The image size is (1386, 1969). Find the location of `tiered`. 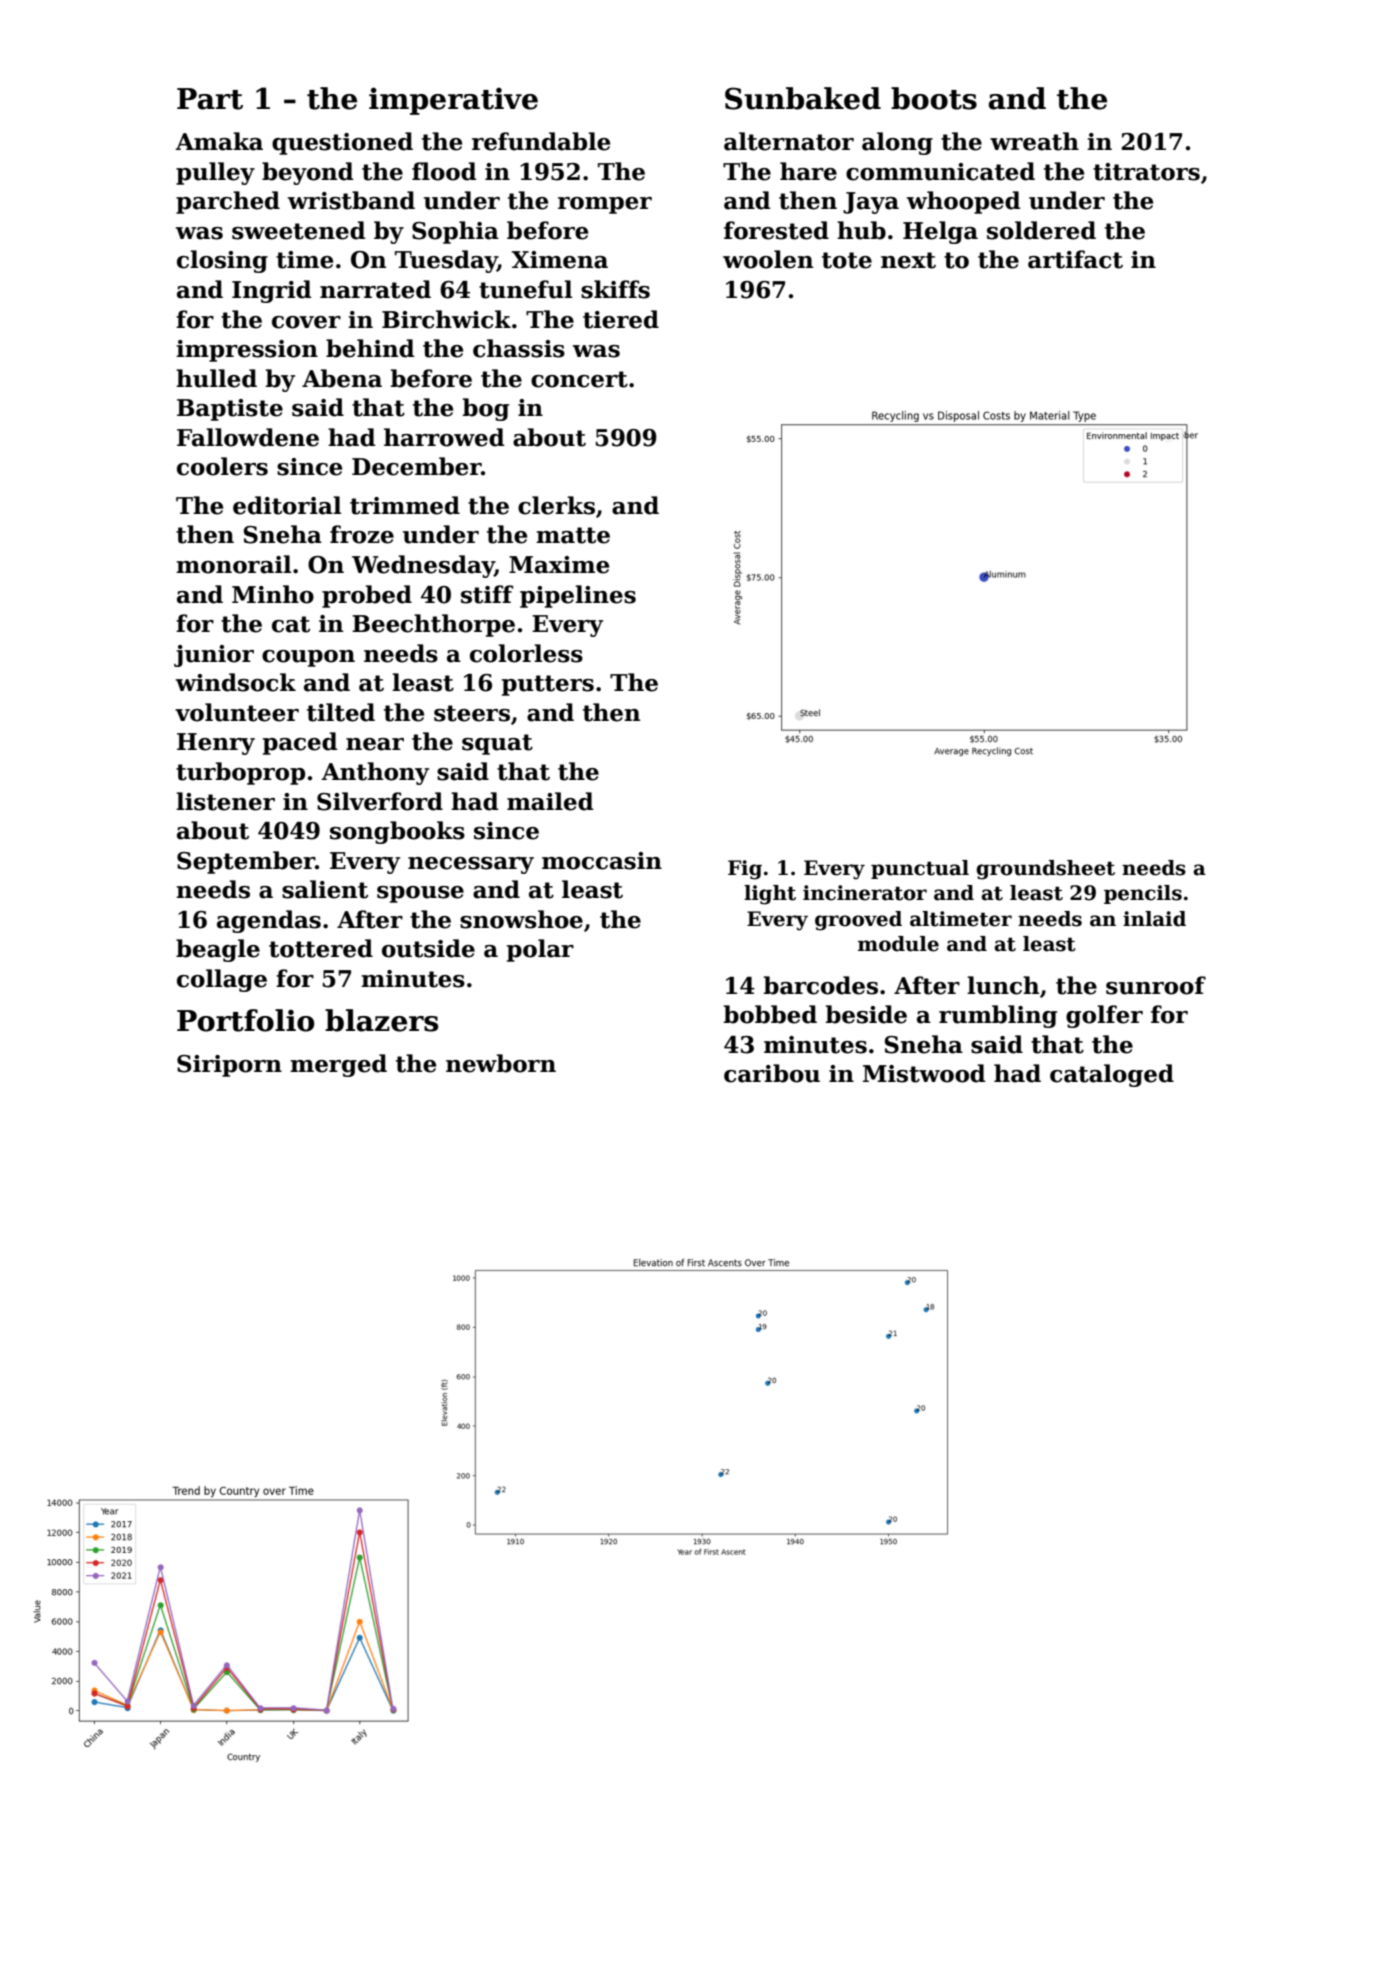

tiered is located at coordinates (621, 319).
